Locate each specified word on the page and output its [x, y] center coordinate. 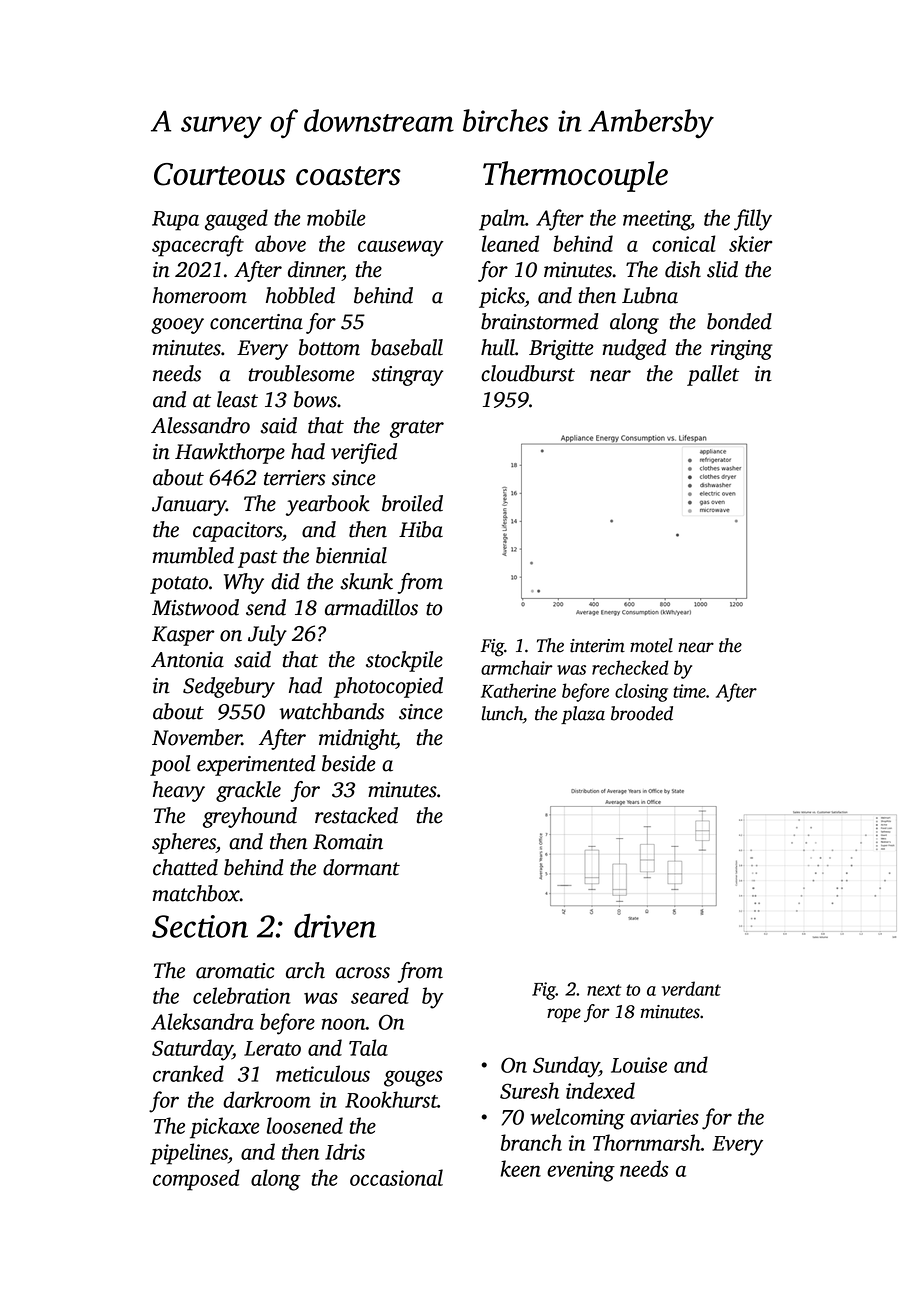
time [689, 691]
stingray [407, 376]
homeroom [200, 295]
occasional [396, 1177]
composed [196, 1180]
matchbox [196, 893]
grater [417, 429]
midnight [357, 739]
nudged [634, 349]
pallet [713, 375]
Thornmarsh [647, 1142]
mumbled [193, 555]
